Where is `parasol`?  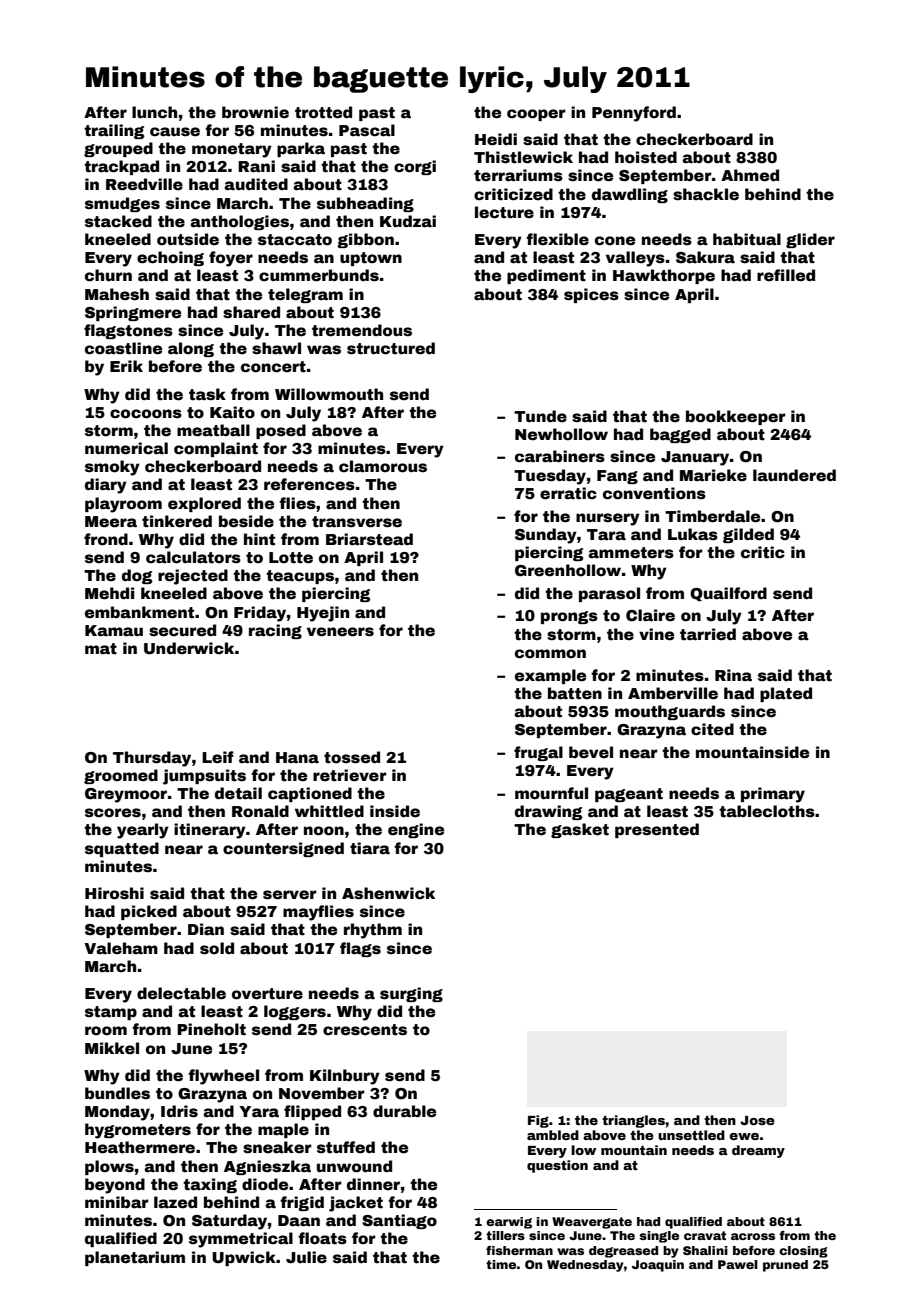
parasol is located at coordinates (609, 594).
